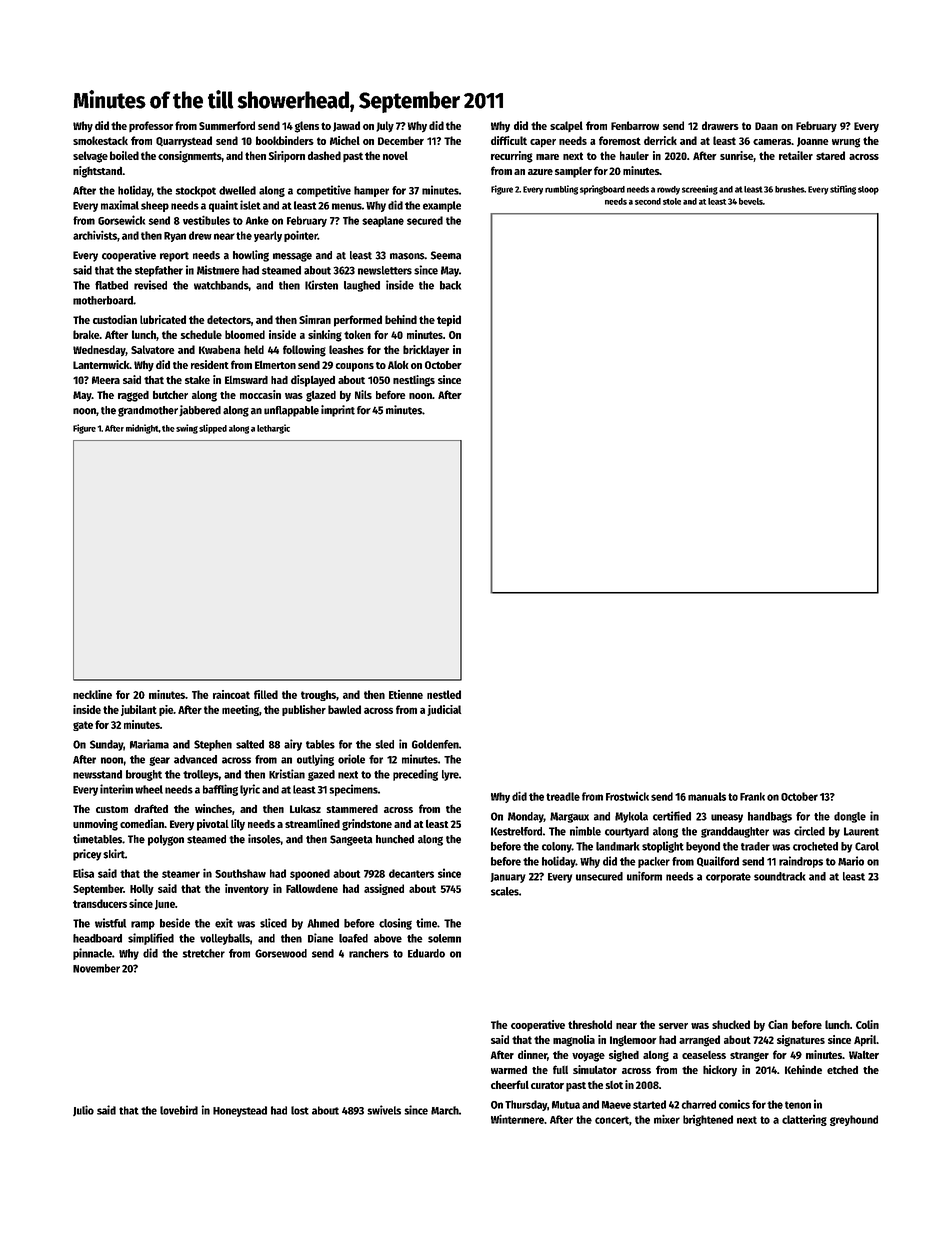 The image size is (952, 1233). I want to click on nightstand, so click(97, 172).
